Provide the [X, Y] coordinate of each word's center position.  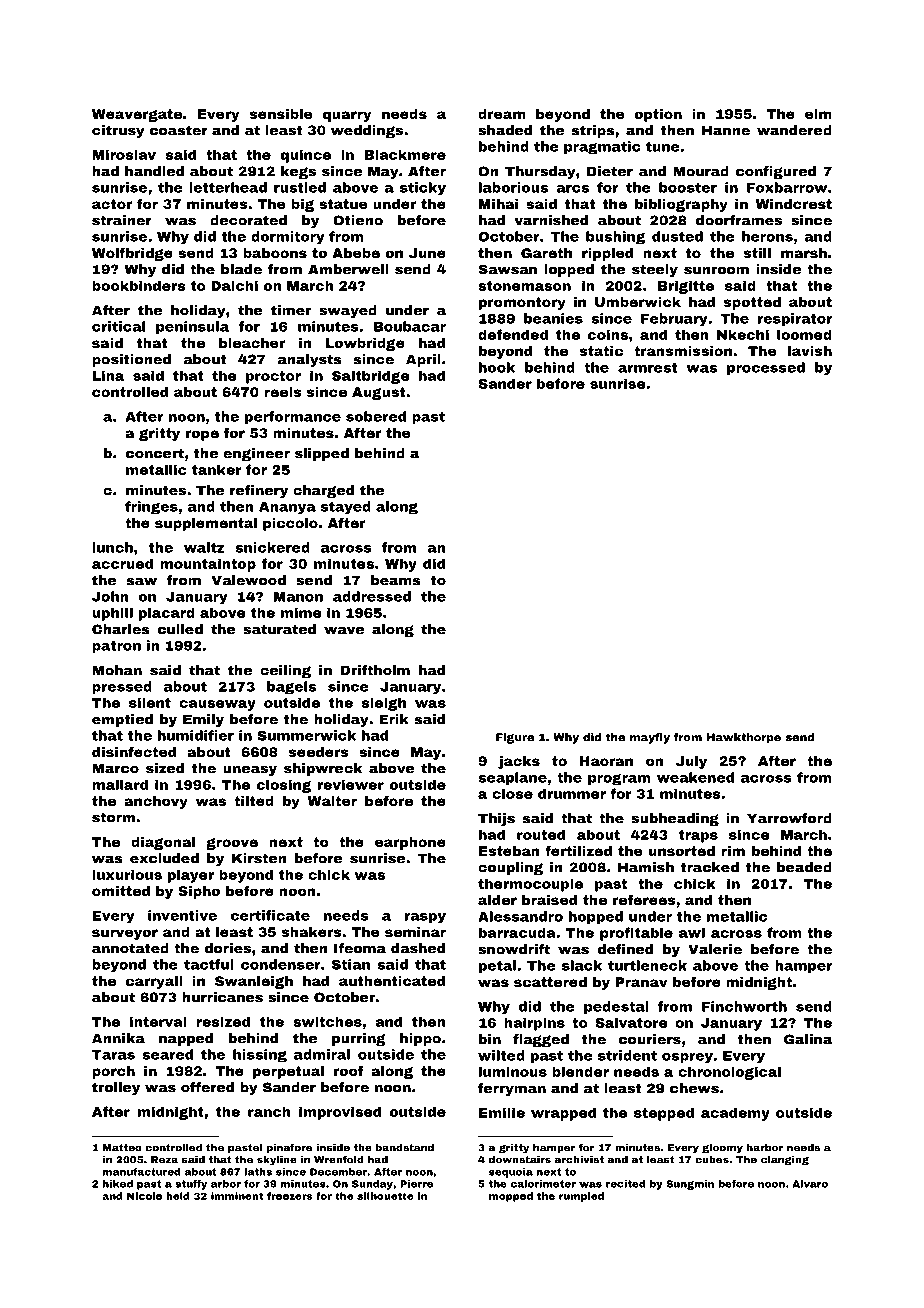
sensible [281, 114]
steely [655, 270]
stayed [346, 508]
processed [766, 368]
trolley [116, 1088]
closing [284, 786]
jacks [519, 762]
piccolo [290, 524]
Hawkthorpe [744, 738]
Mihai [498, 204]
